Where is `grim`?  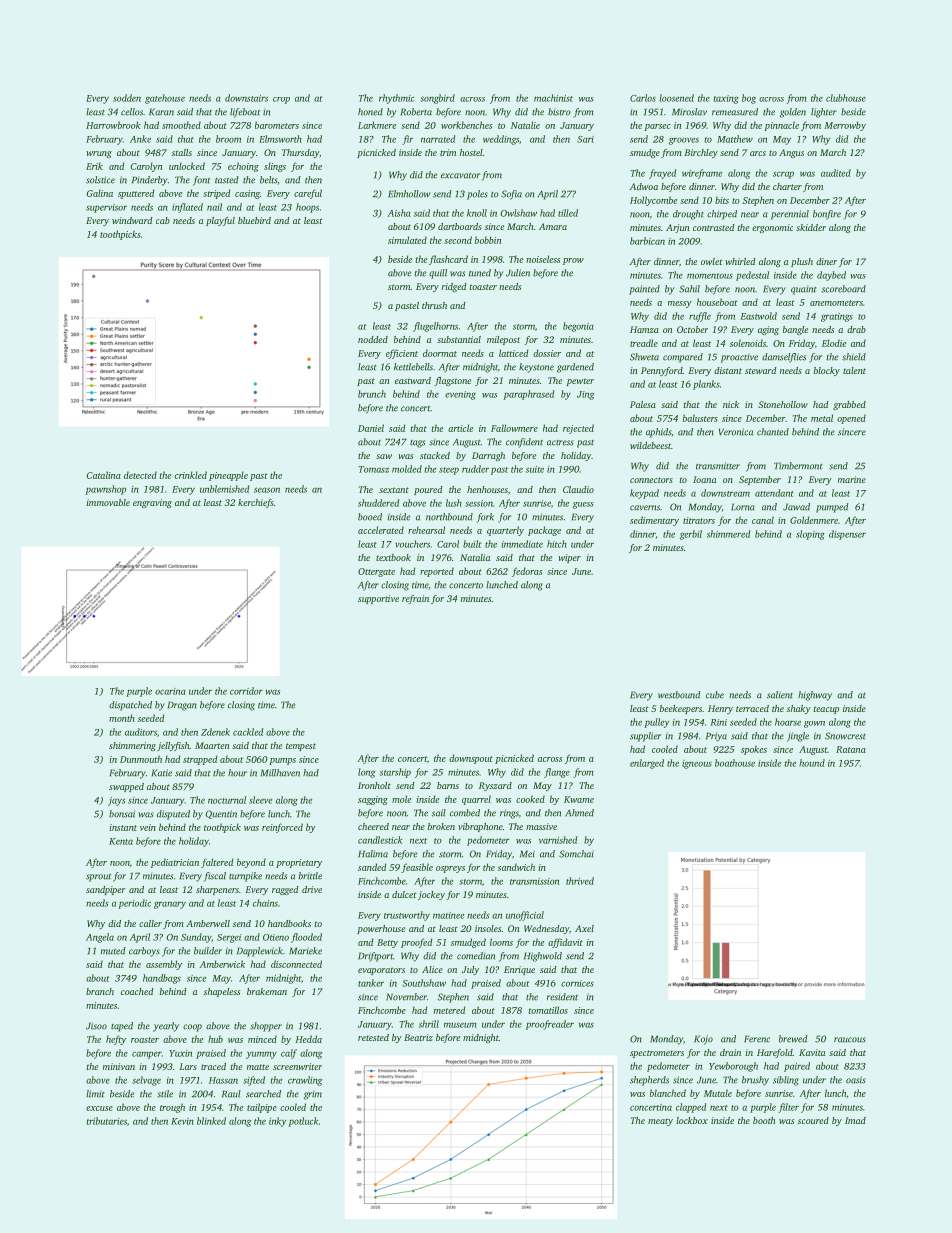 grim is located at coordinates (313, 1095).
